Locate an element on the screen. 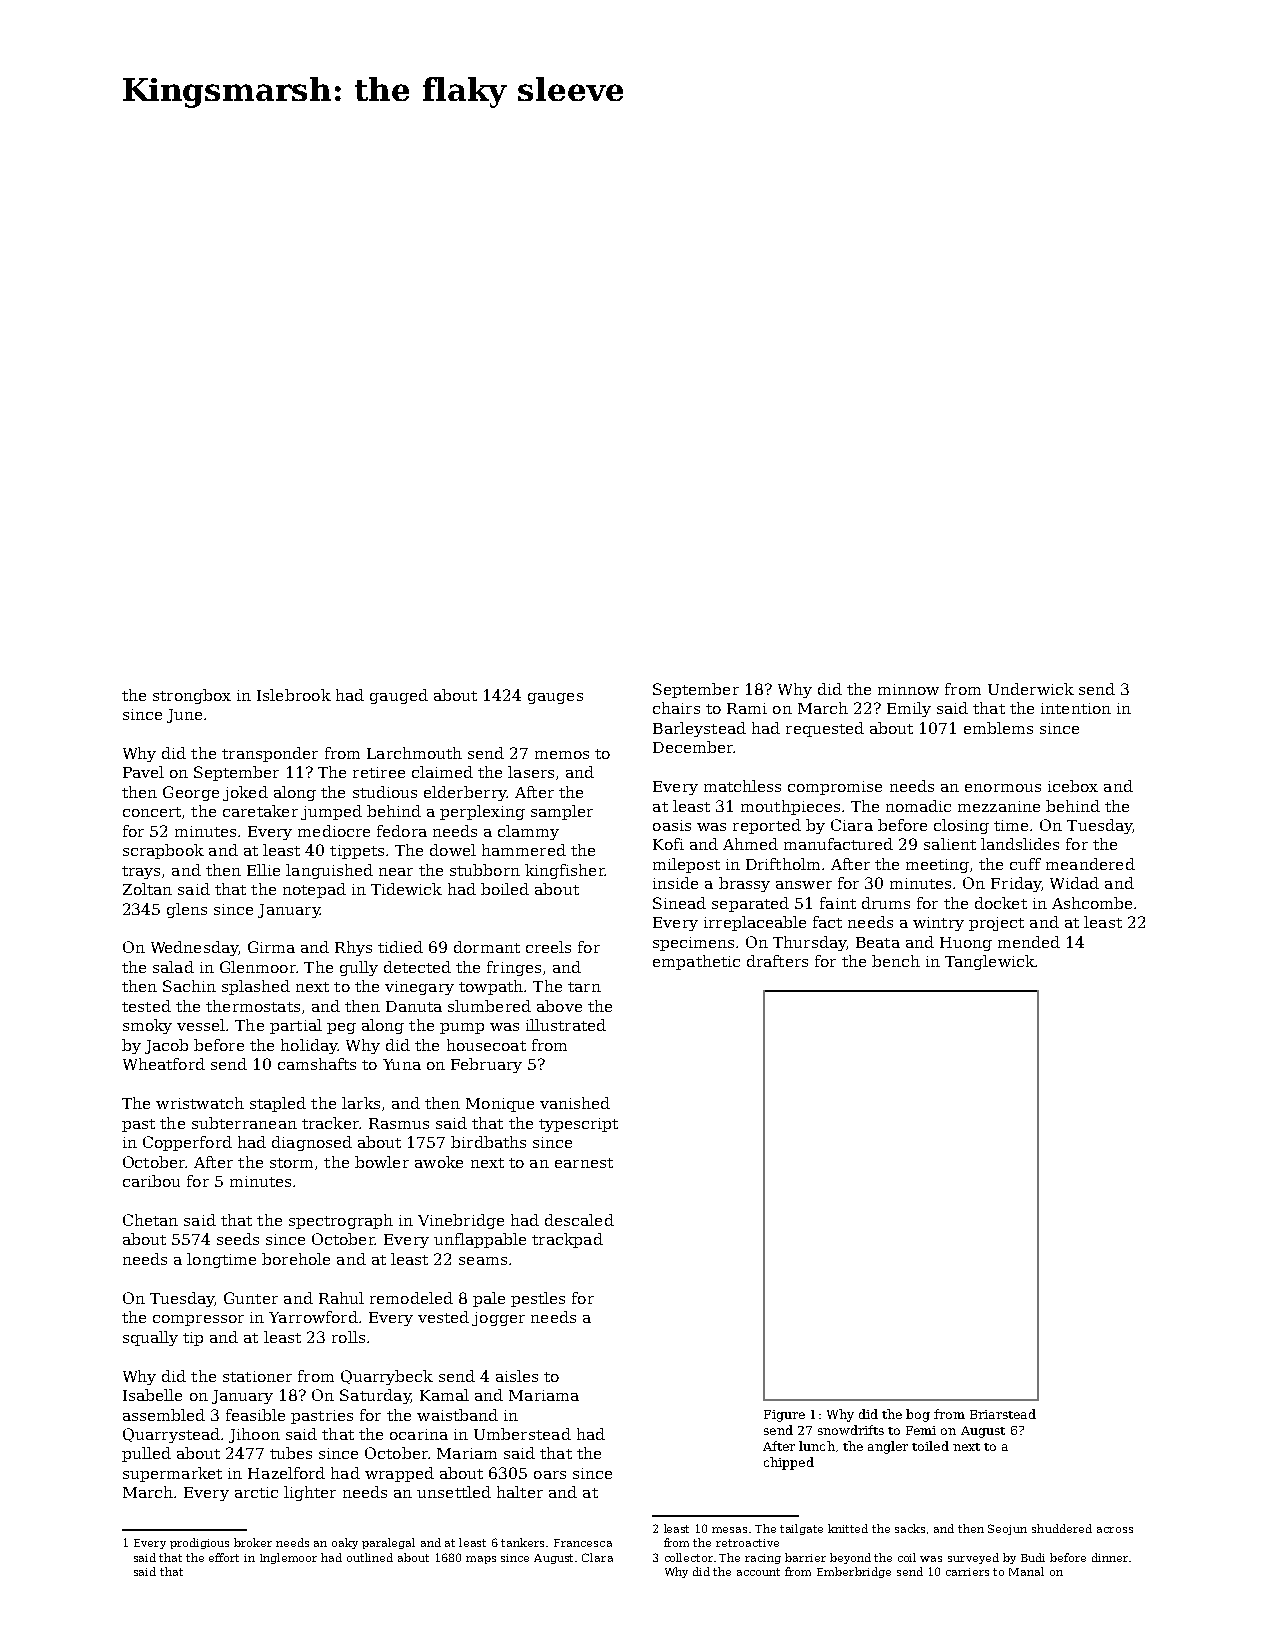  requested is located at coordinates (825, 729).
